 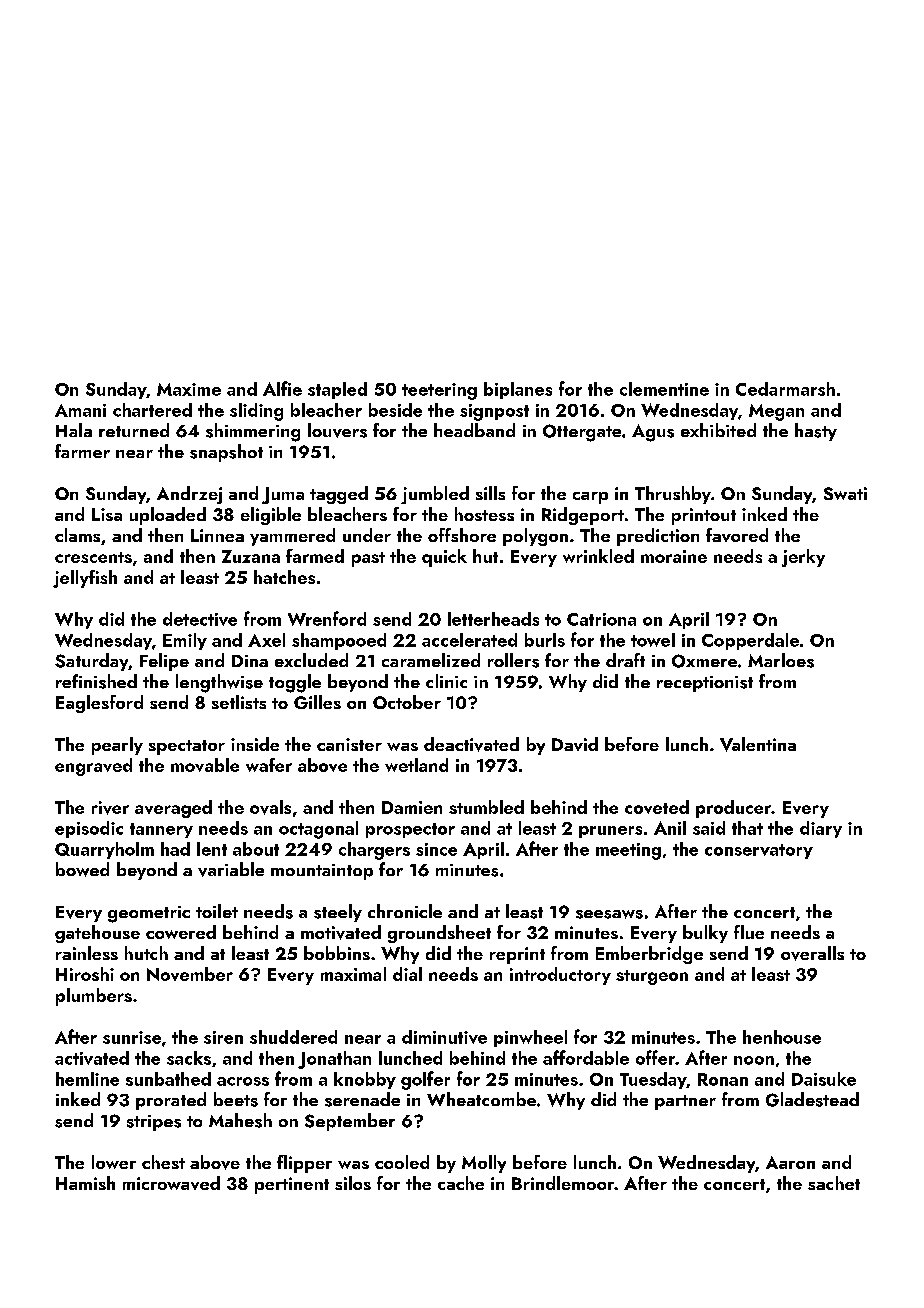 I want to click on Maxime, so click(x=189, y=389).
